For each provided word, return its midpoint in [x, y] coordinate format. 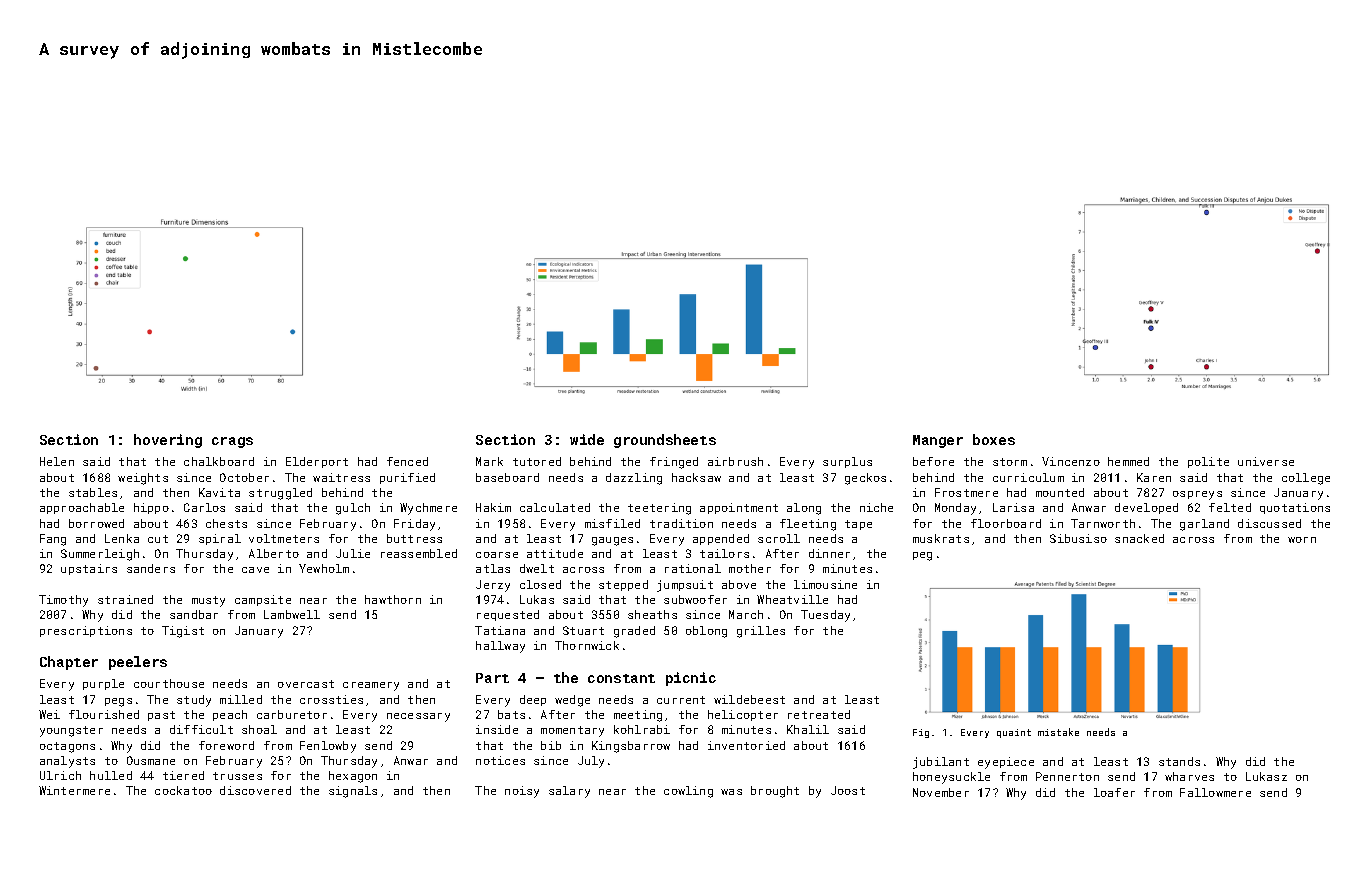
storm [1010, 462]
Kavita [219, 492]
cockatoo [183, 790]
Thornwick [587, 645]
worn [1302, 540]
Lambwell [292, 614]
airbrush [735, 461]
